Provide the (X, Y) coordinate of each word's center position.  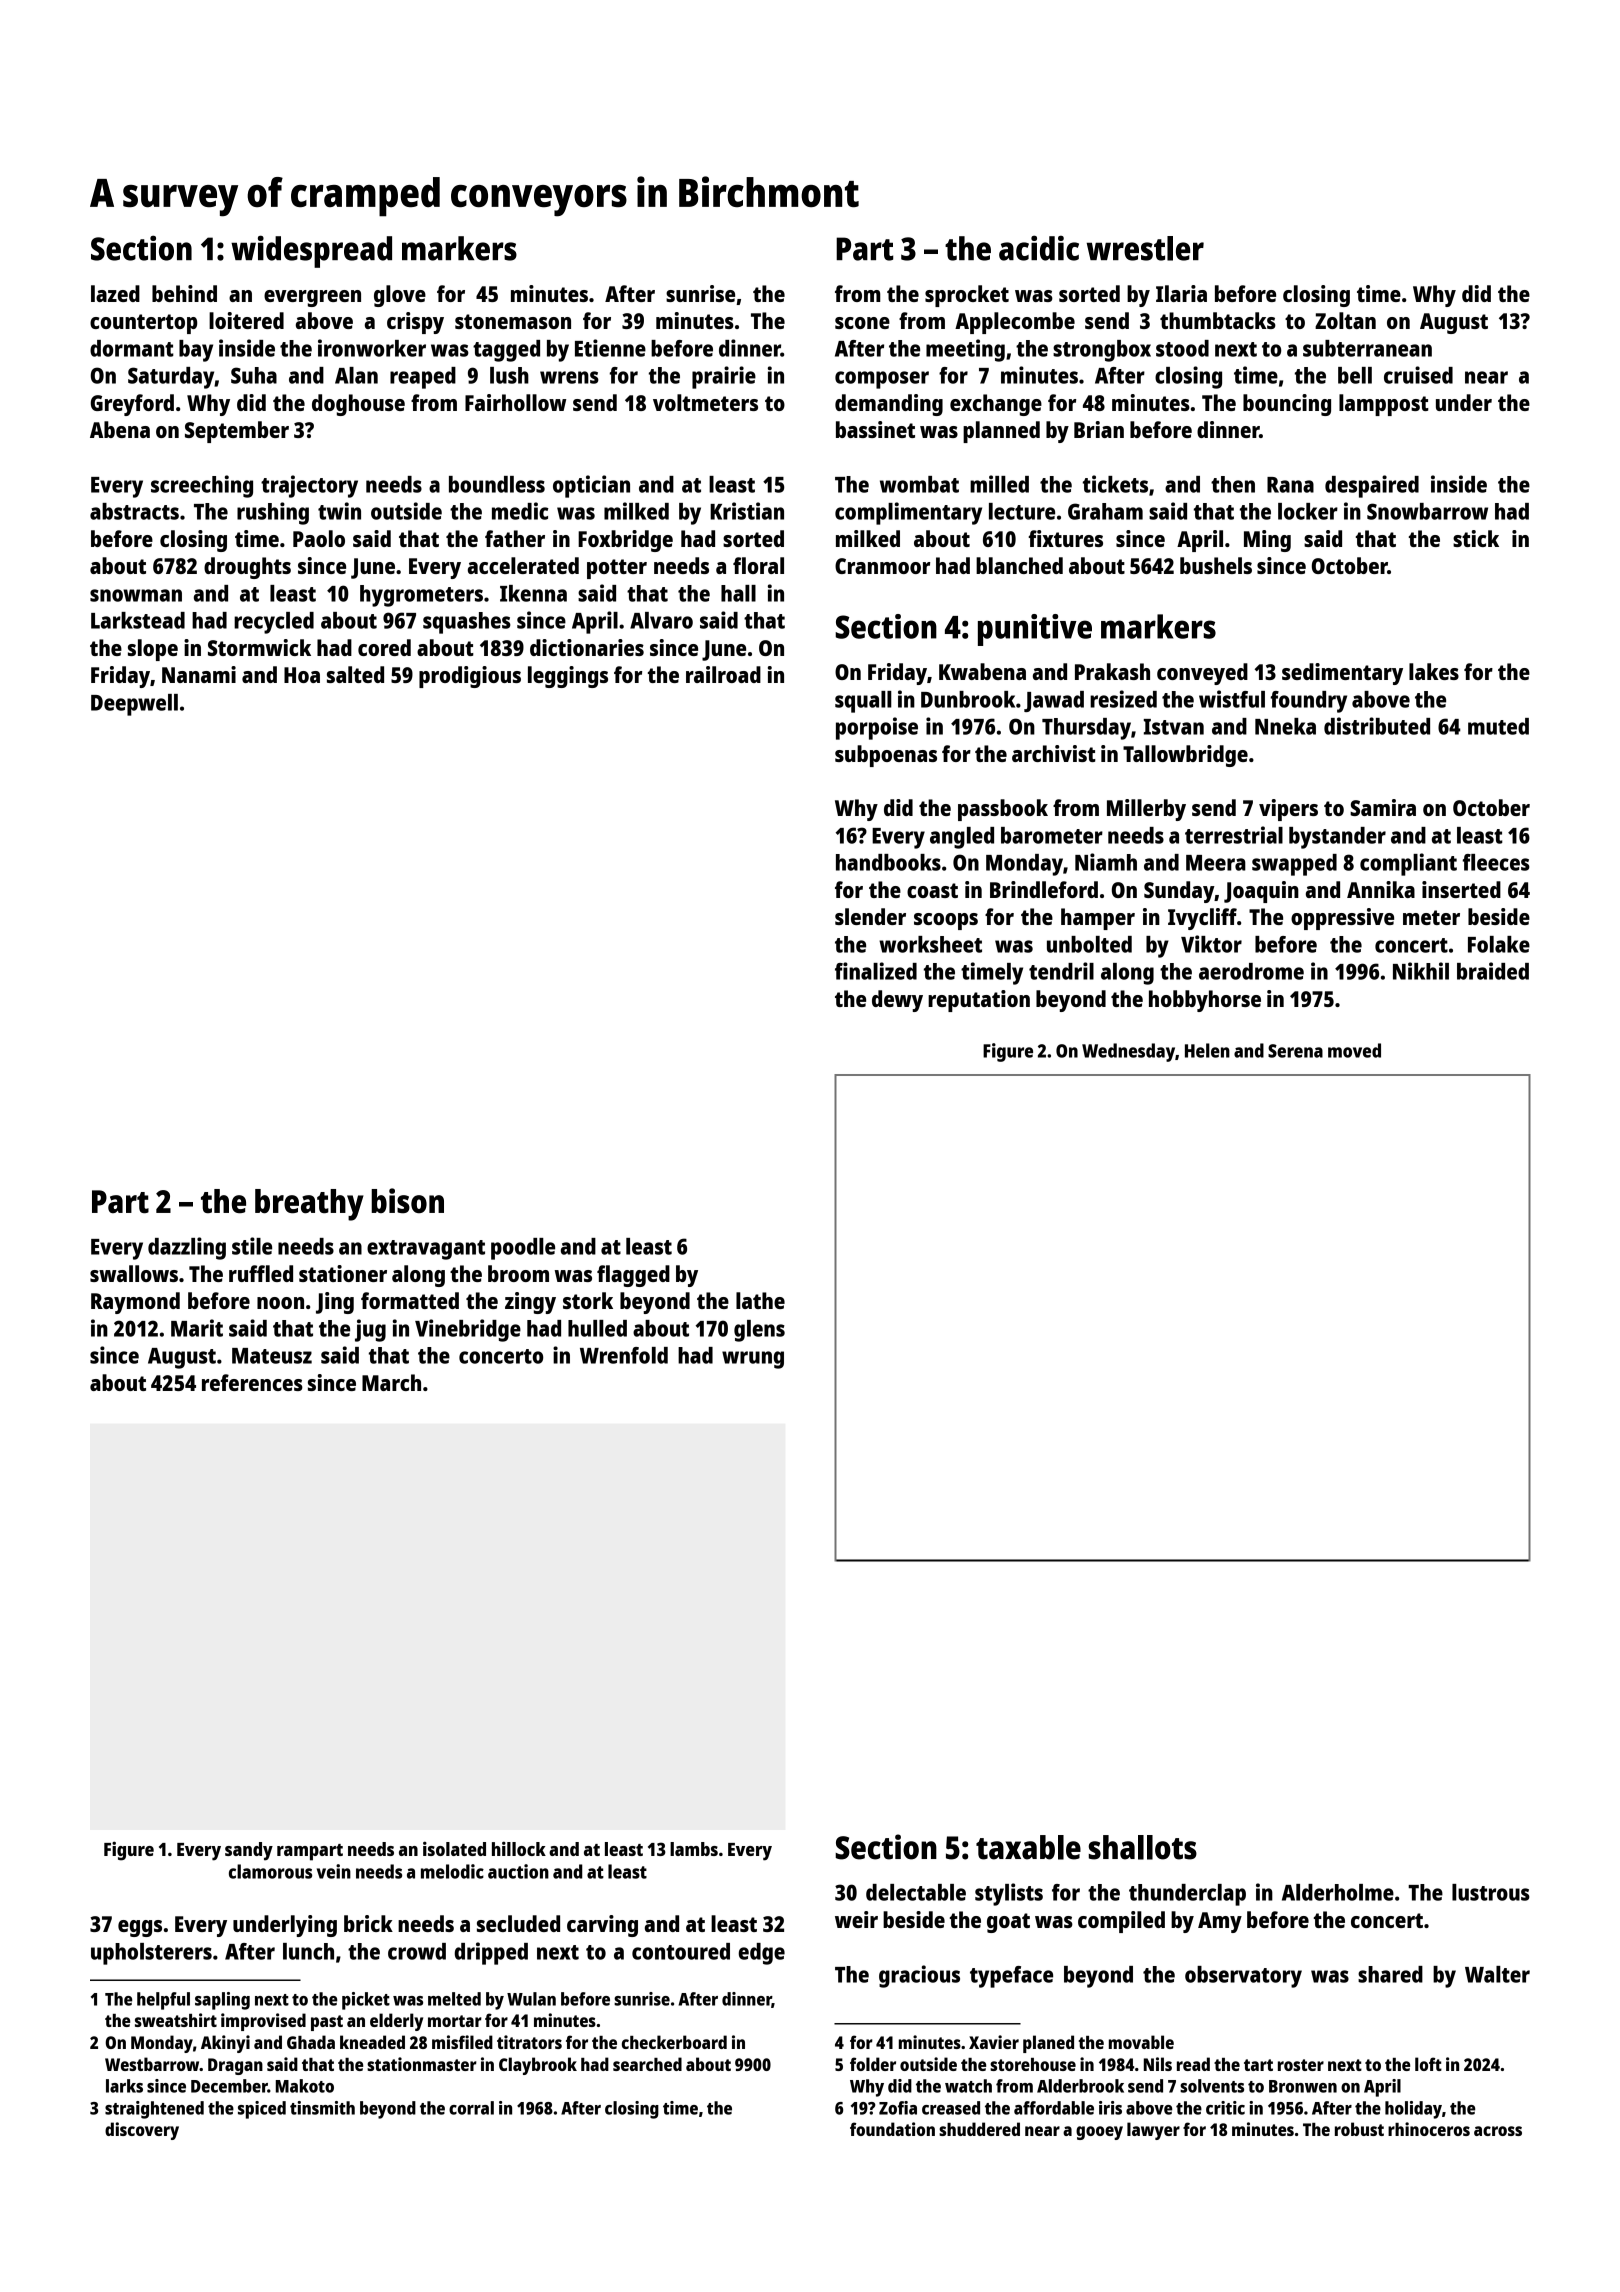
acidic (1039, 248)
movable (1141, 2042)
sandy (249, 1851)
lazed (115, 293)
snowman (136, 595)
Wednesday (1128, 1052)
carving (602, 1926)
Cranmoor (882, 566)
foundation (892, 2129)
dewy (897, 1001)
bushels (1216, 565)
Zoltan (1345, 320)
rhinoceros (1429, 2129)
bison (407, 1201)
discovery (142, 2131)
